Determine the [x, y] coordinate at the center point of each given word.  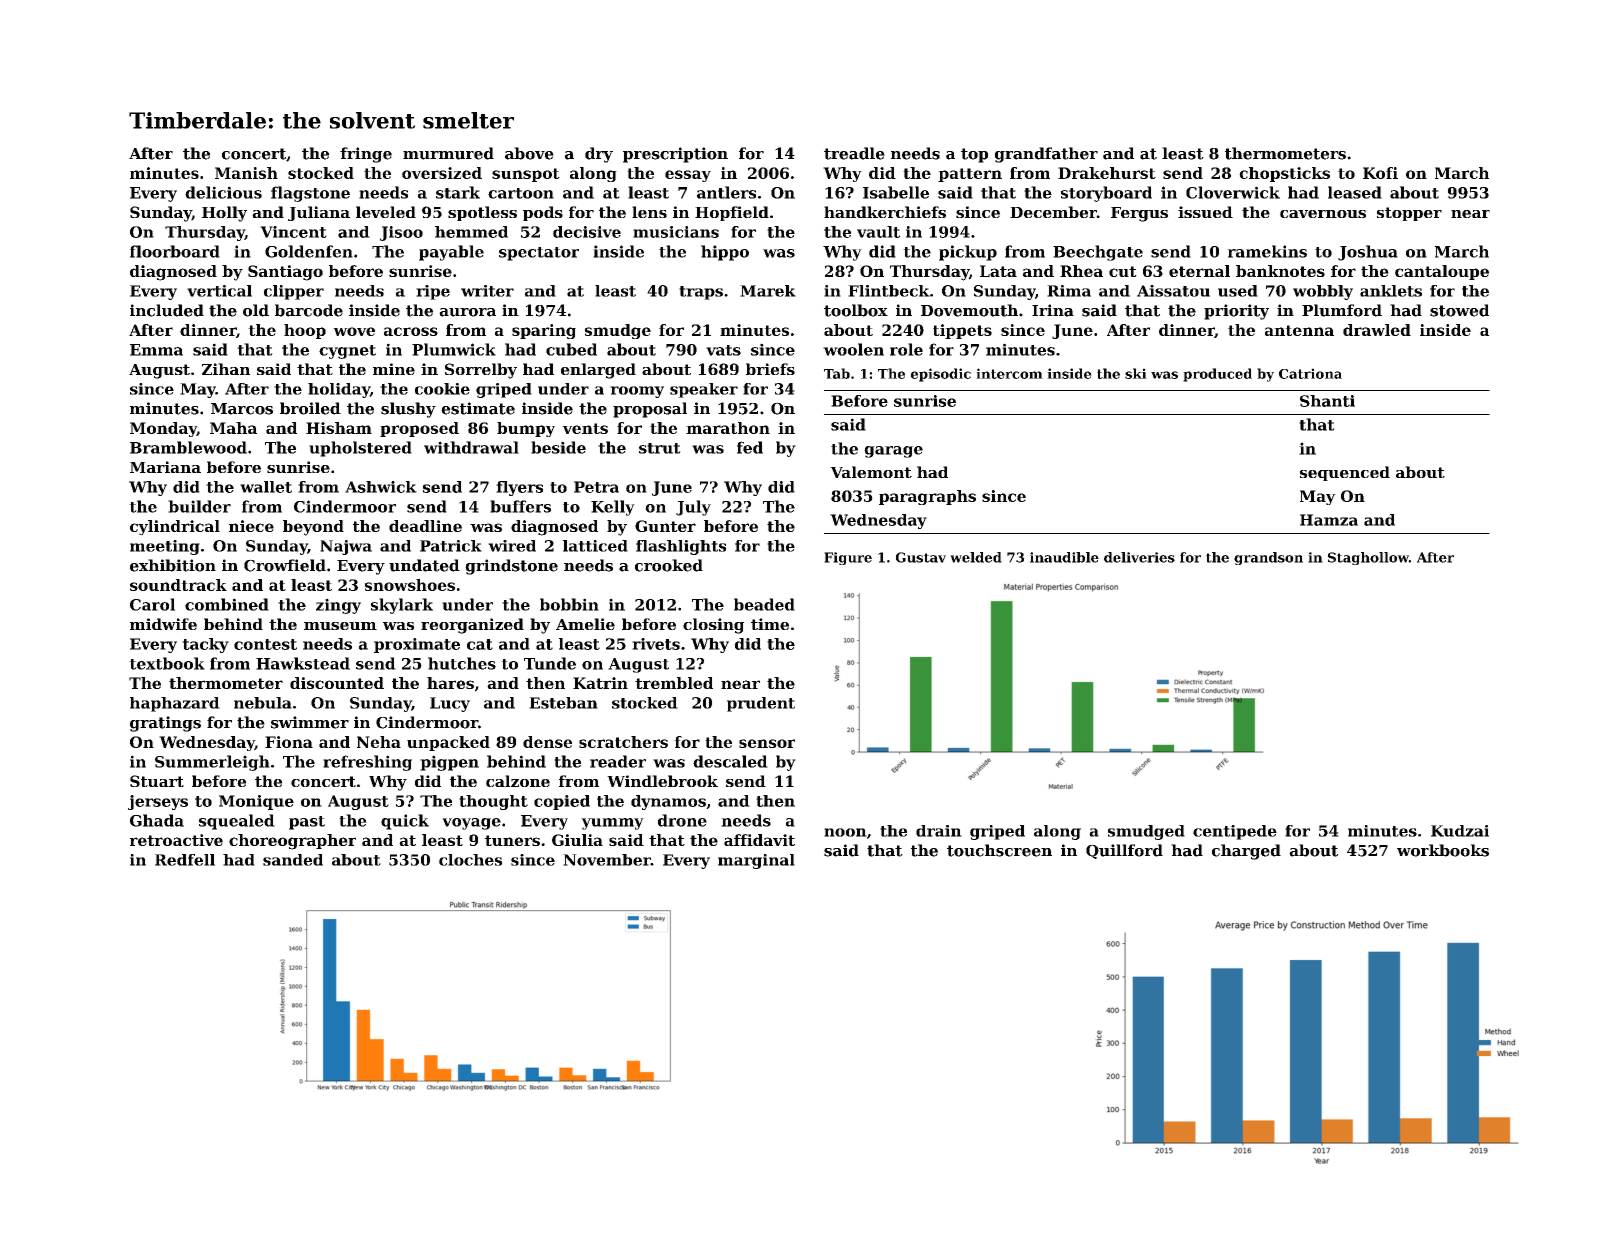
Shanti [1327, 401]
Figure [848, 558]
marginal [756, 861]
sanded [293, 860]
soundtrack [178, 585]
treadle [854, 153]
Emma [156, 350]
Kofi [1380, 173]
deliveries [1139, 557]
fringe [366, 155]
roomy [637, 392]
